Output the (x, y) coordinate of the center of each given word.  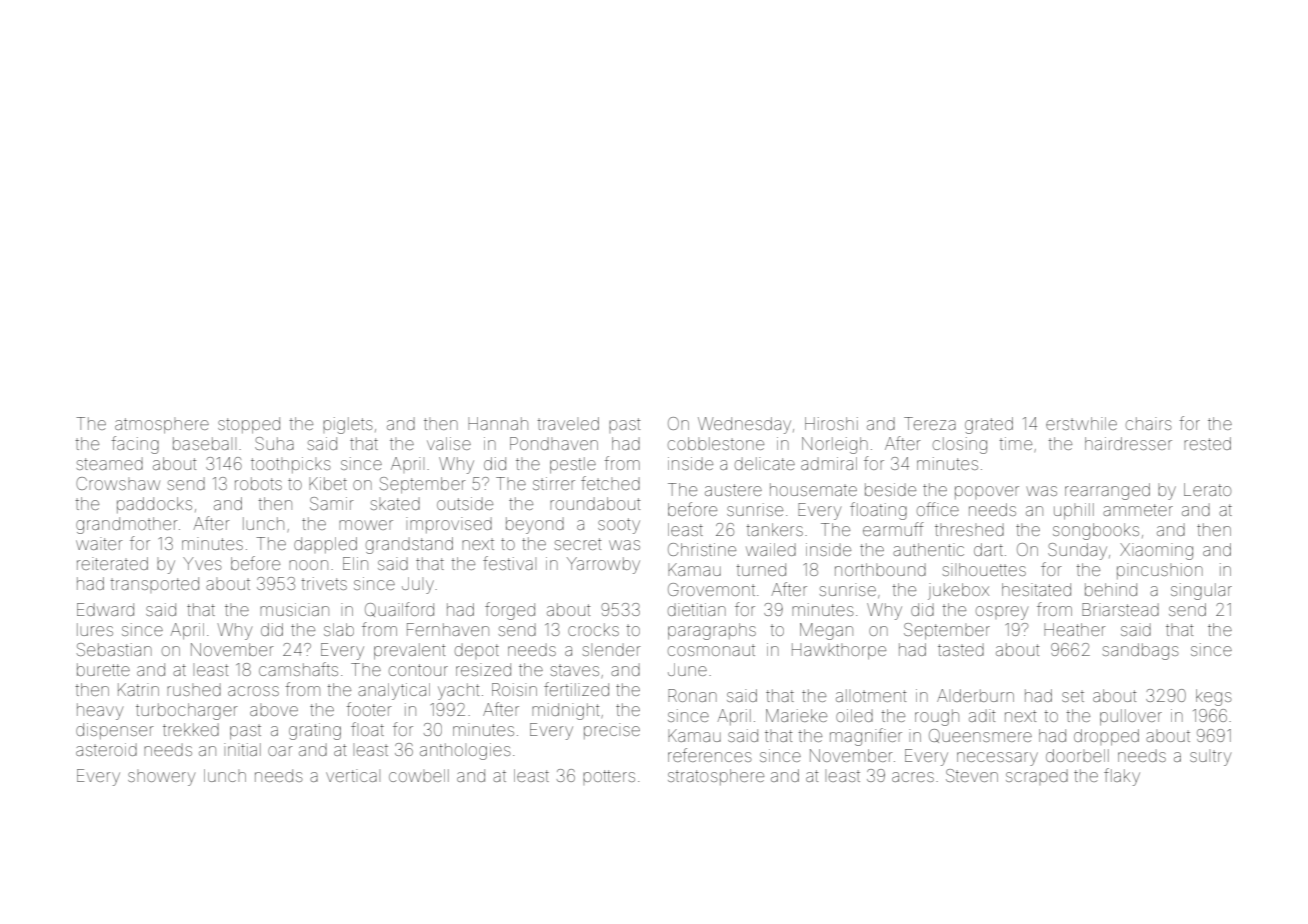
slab (339, 629)
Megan (826, 631)
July (418, 585)
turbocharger (187, 711)
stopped (249, 425)
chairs (1149, 423)
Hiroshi (831, 423)
